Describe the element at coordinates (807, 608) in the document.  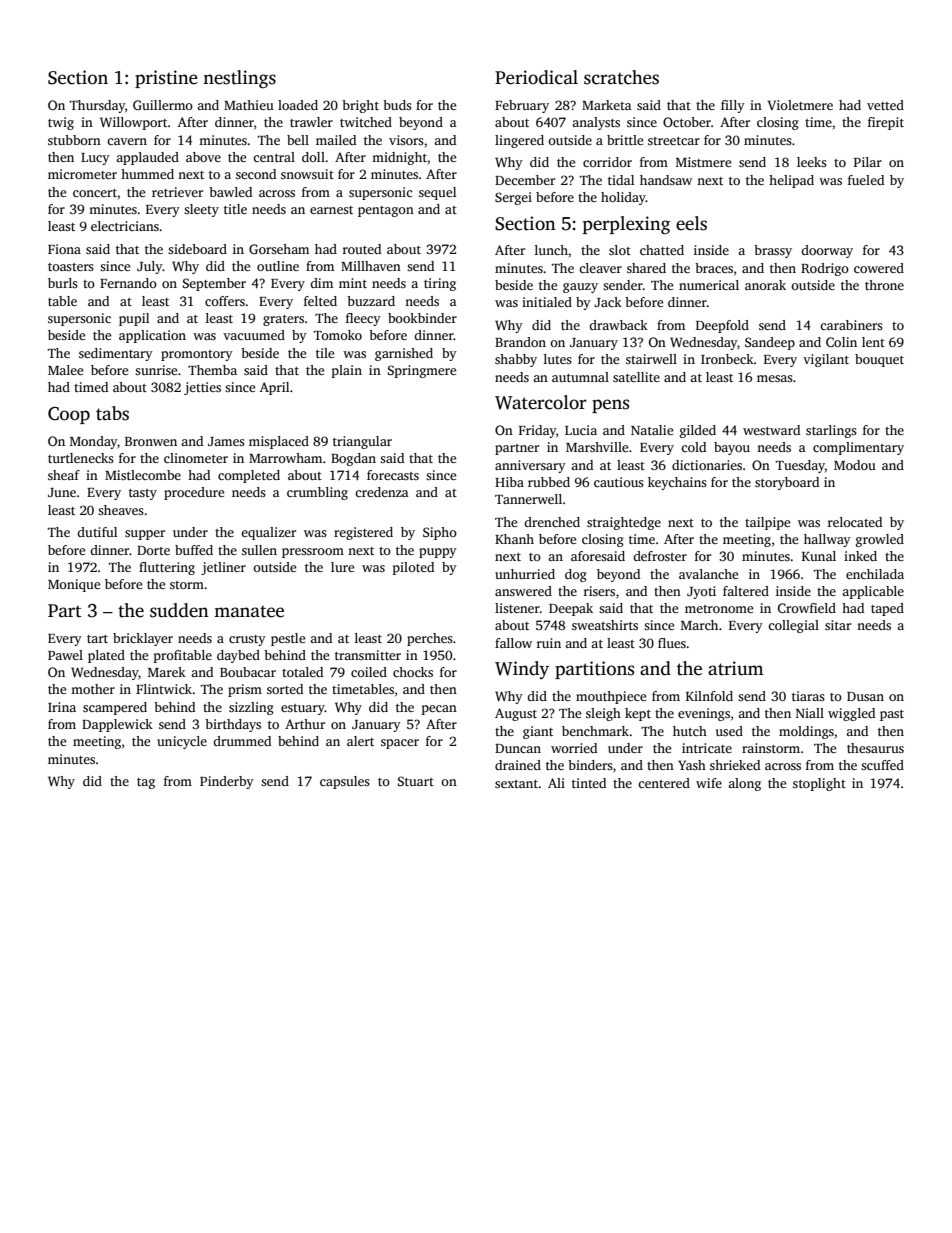
I see `Crowfield` at that location.
